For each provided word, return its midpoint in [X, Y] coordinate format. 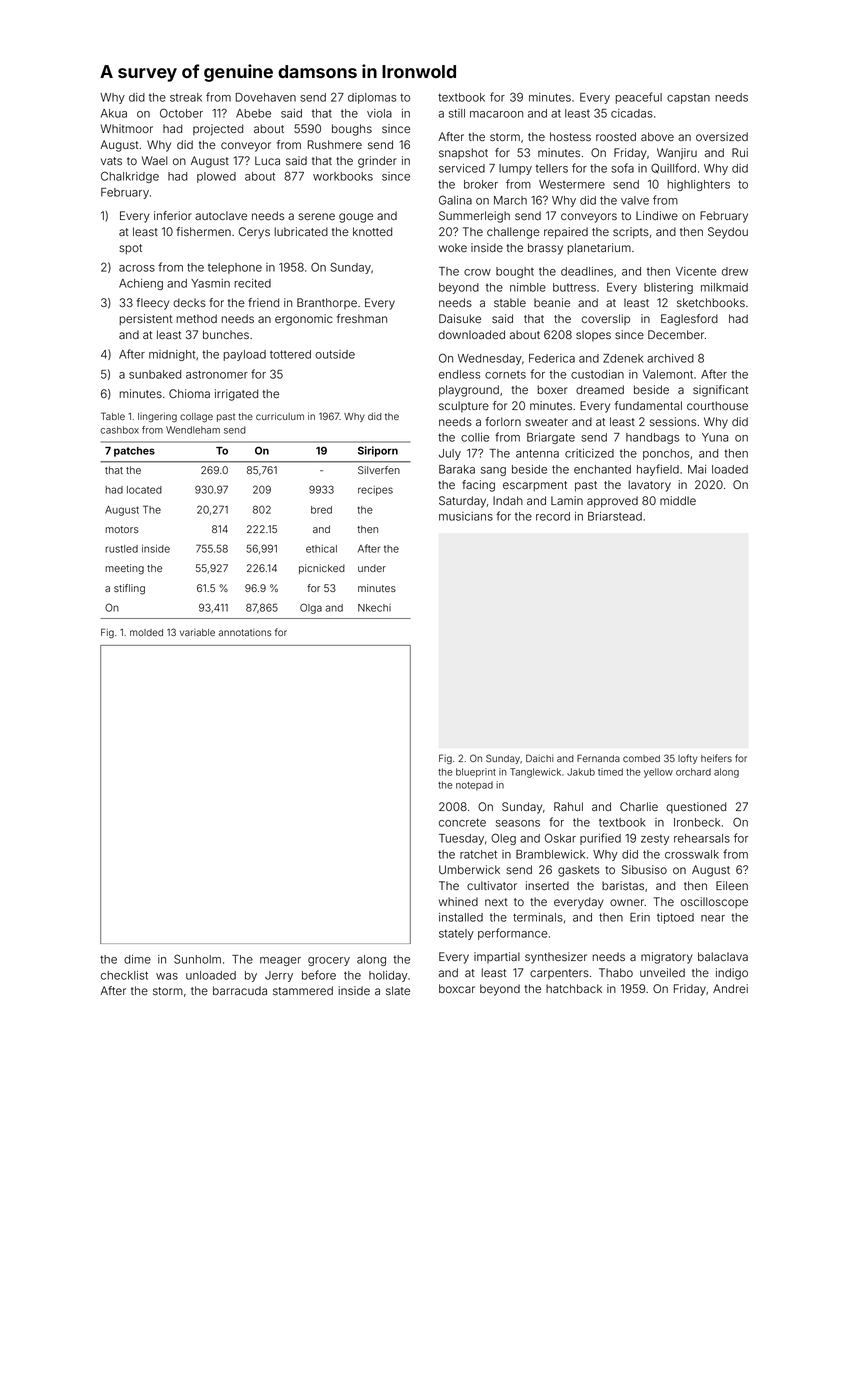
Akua [114, 113]
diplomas [372, 98]
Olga [311, 608]
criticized [589, 453]
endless [459, 374]
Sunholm [197, 959]
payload [244, 355]
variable [197, 632]
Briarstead [615, 516]
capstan [688, 98]
